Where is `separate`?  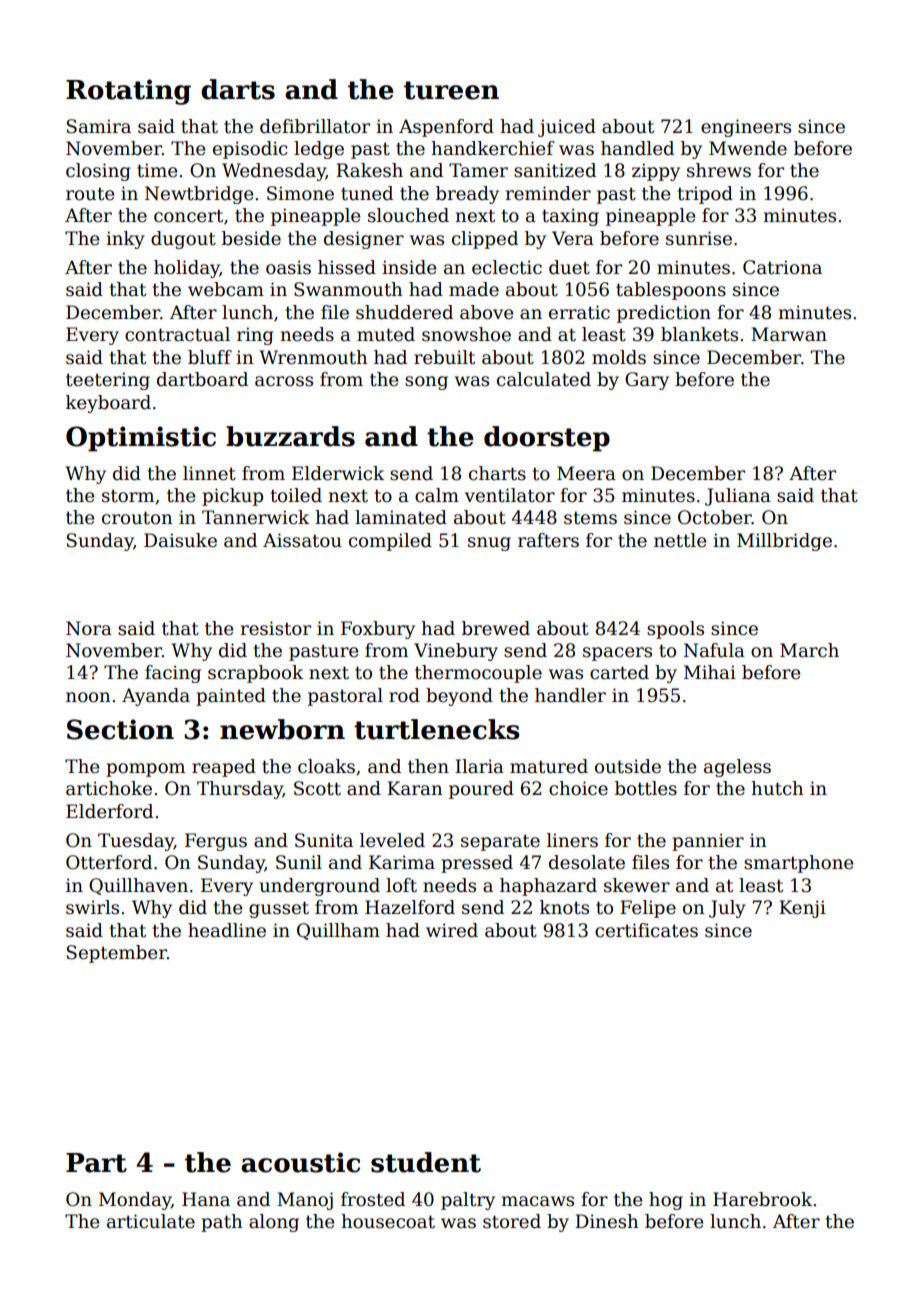 separate is located at coordinates (500, 842).
